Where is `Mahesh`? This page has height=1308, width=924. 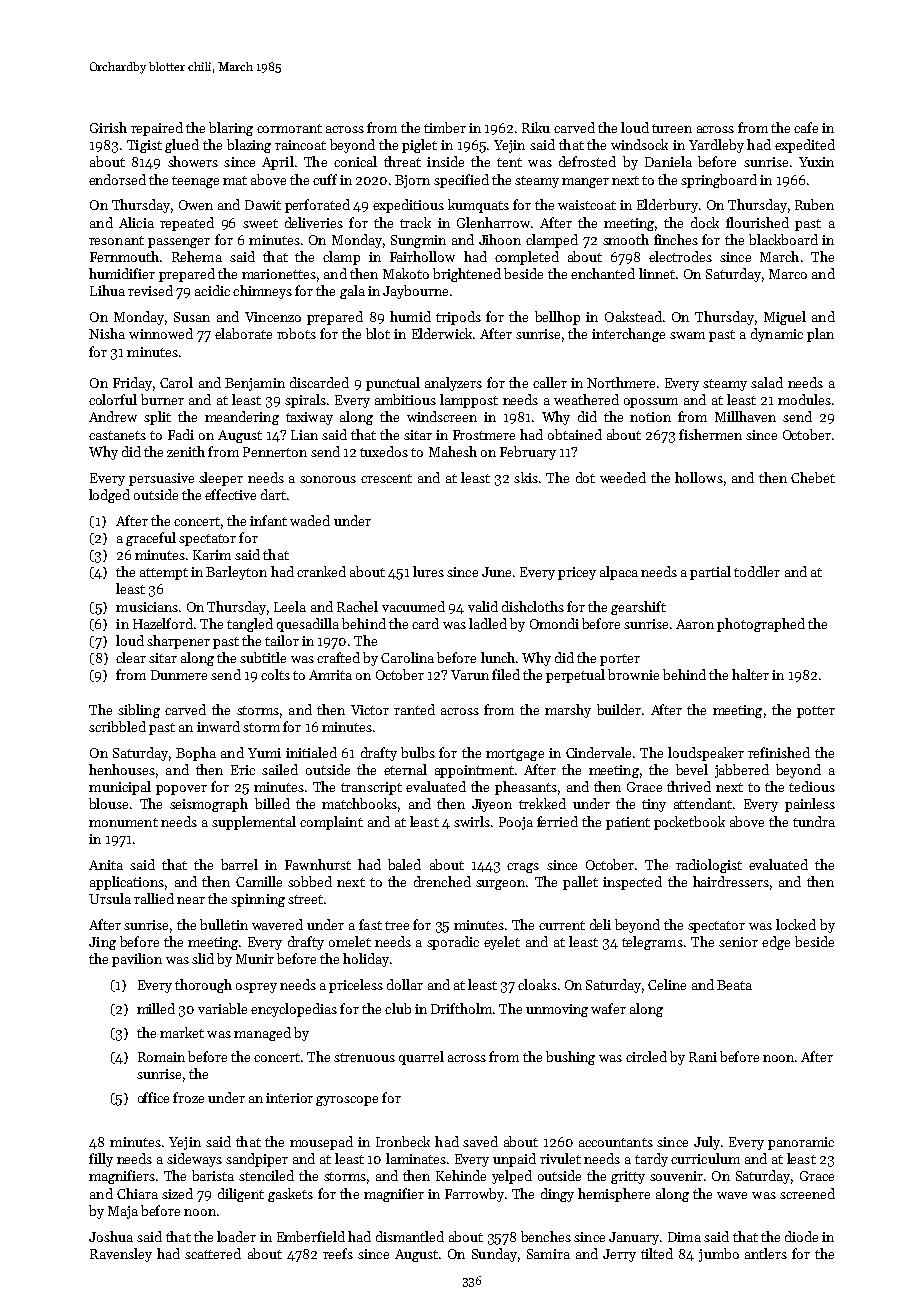
Mahesh is located at coordinates (453, 451).
